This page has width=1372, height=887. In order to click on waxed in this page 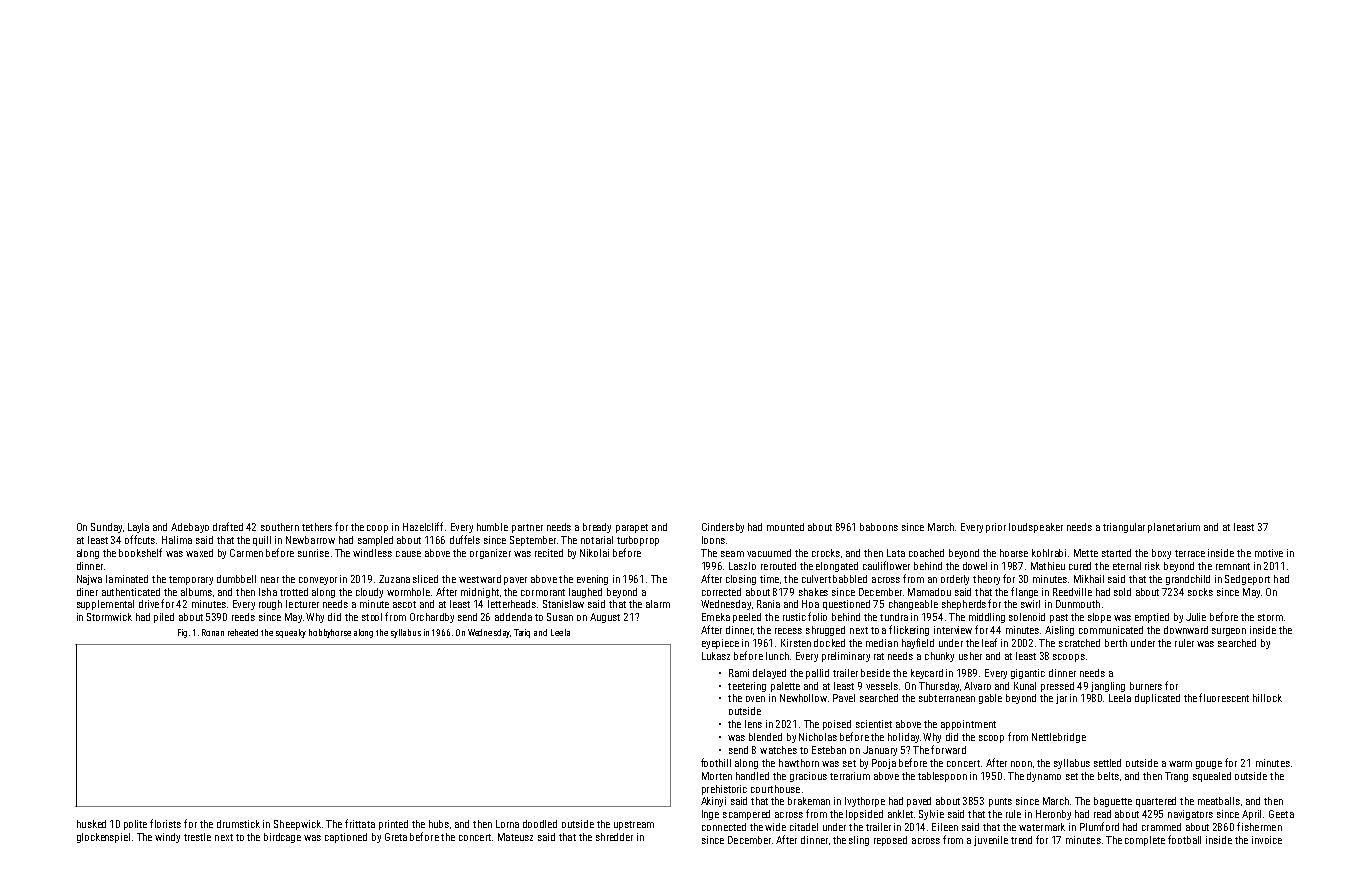, I will do `click(199, 553)`.
